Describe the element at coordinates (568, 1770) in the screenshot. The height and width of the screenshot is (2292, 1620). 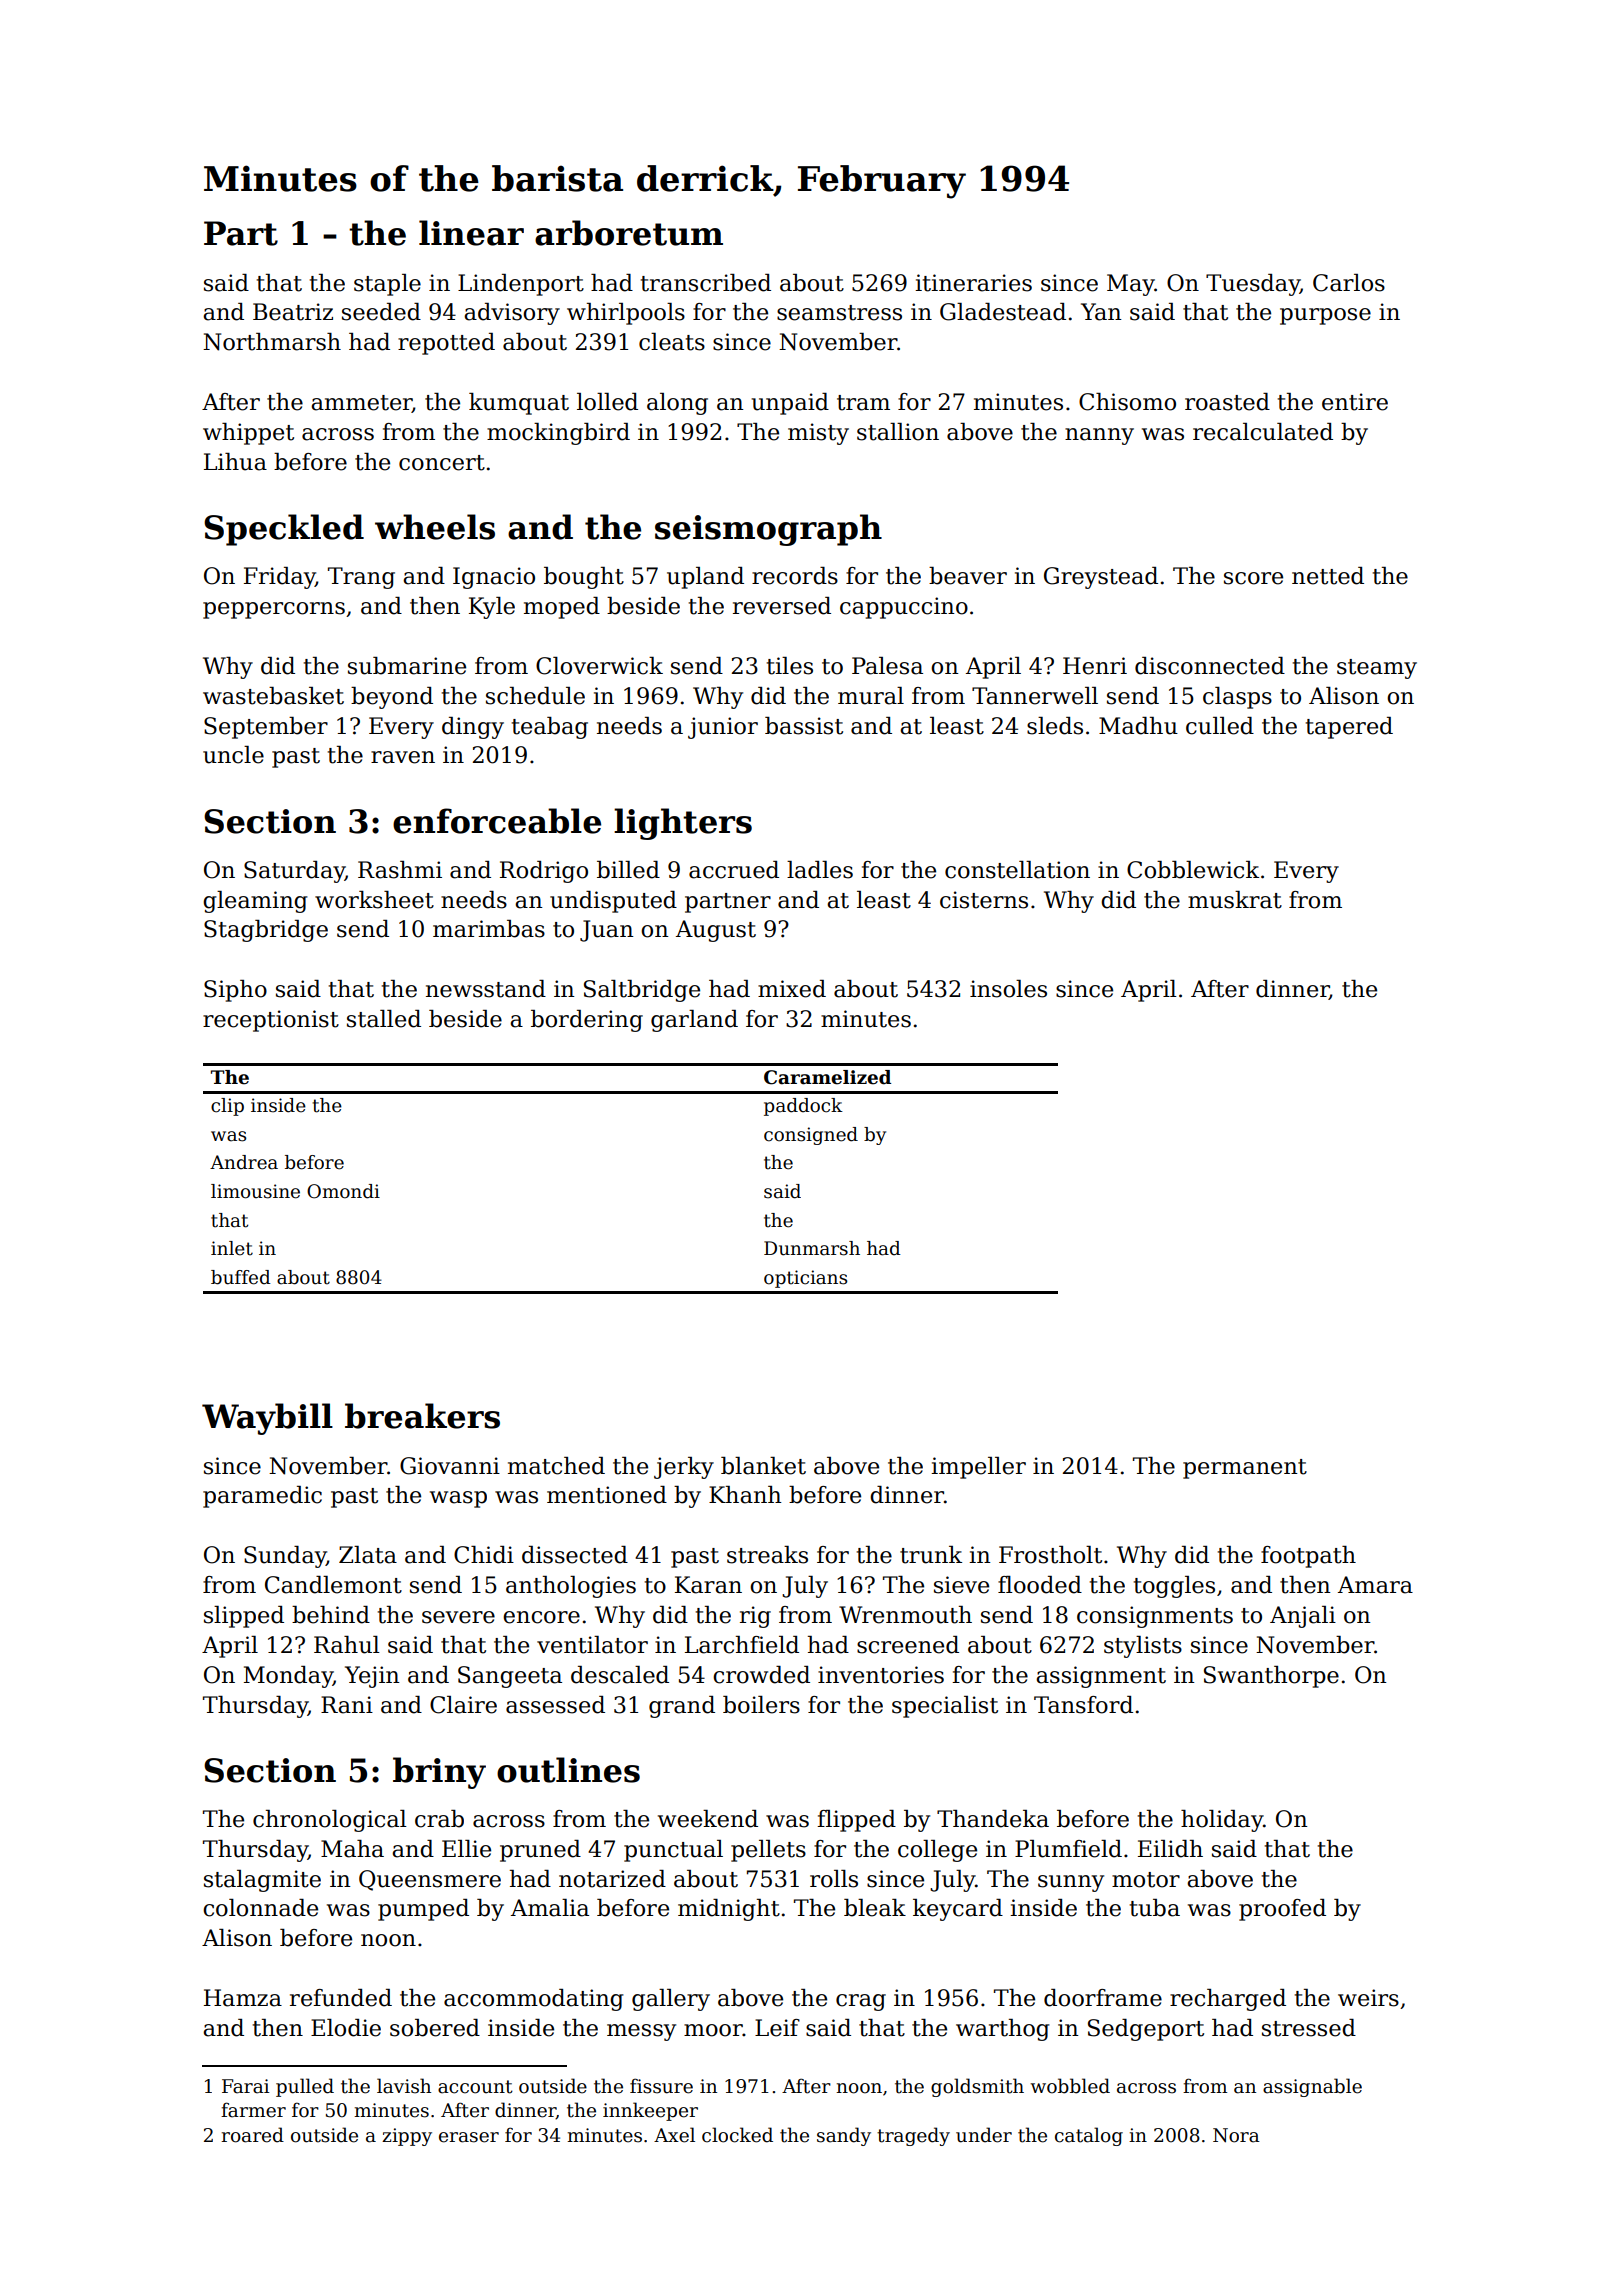
I see `outlines` at that location.
